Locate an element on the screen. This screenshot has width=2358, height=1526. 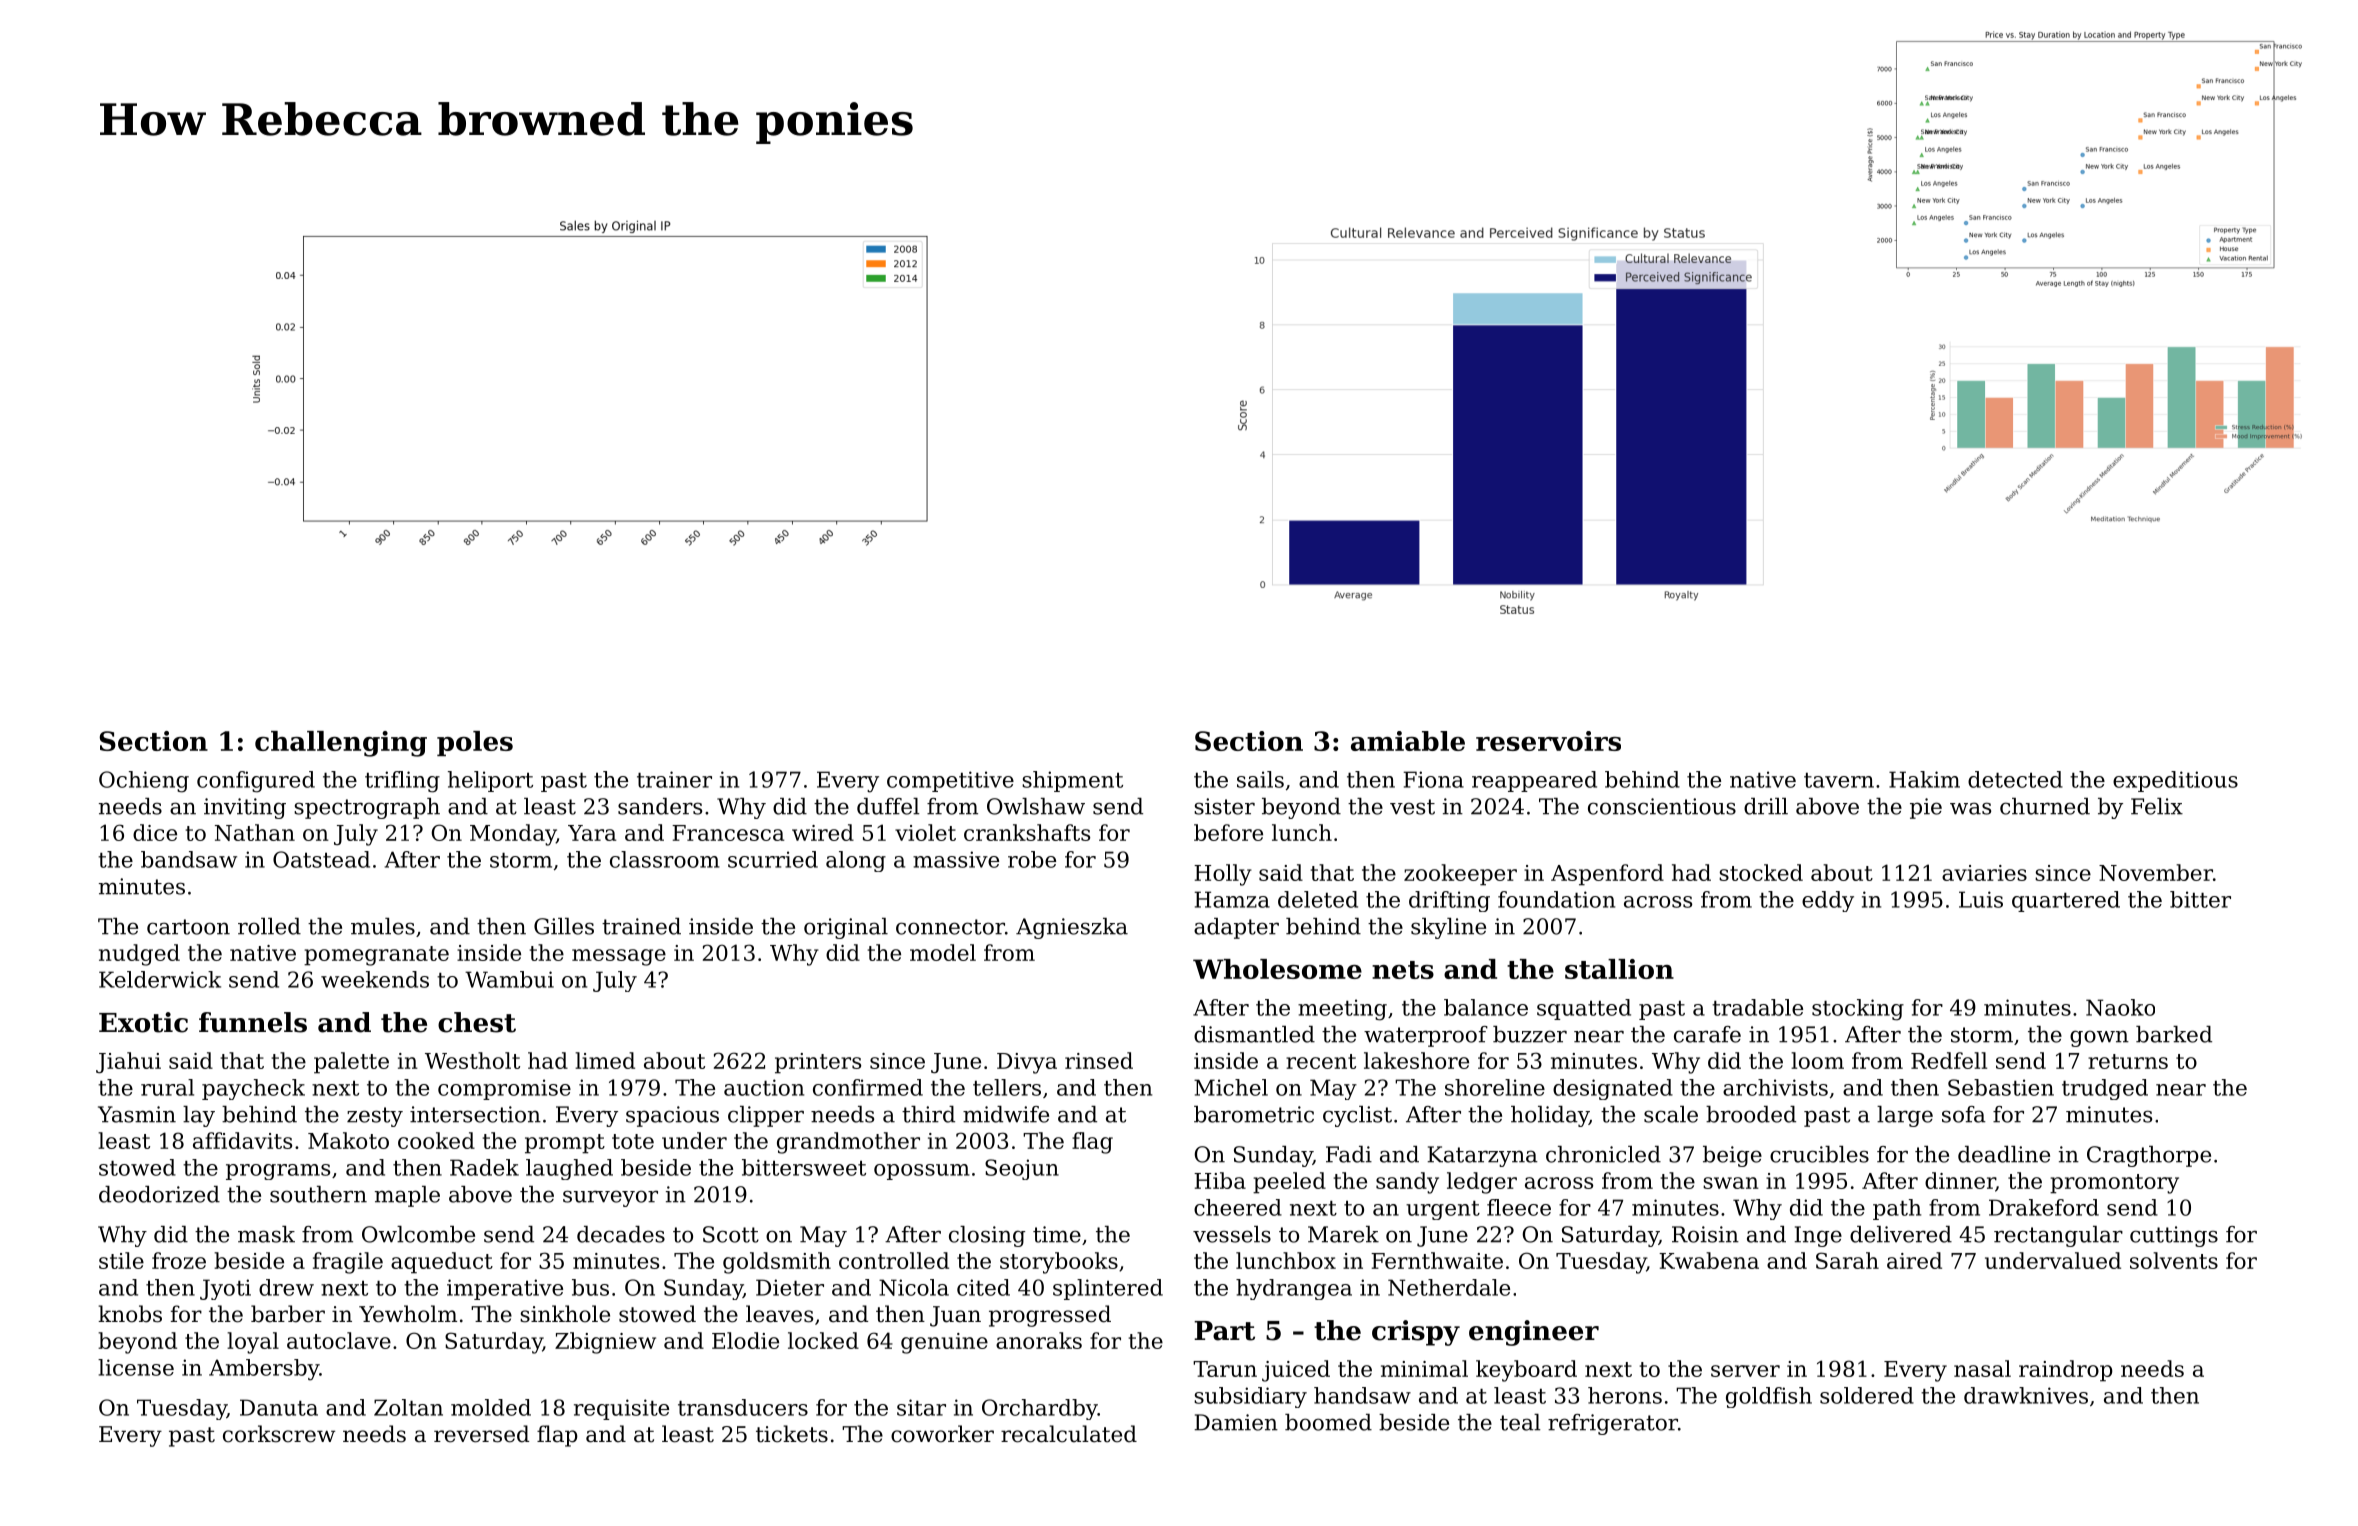
mules is located at coordinates (383, 926).
